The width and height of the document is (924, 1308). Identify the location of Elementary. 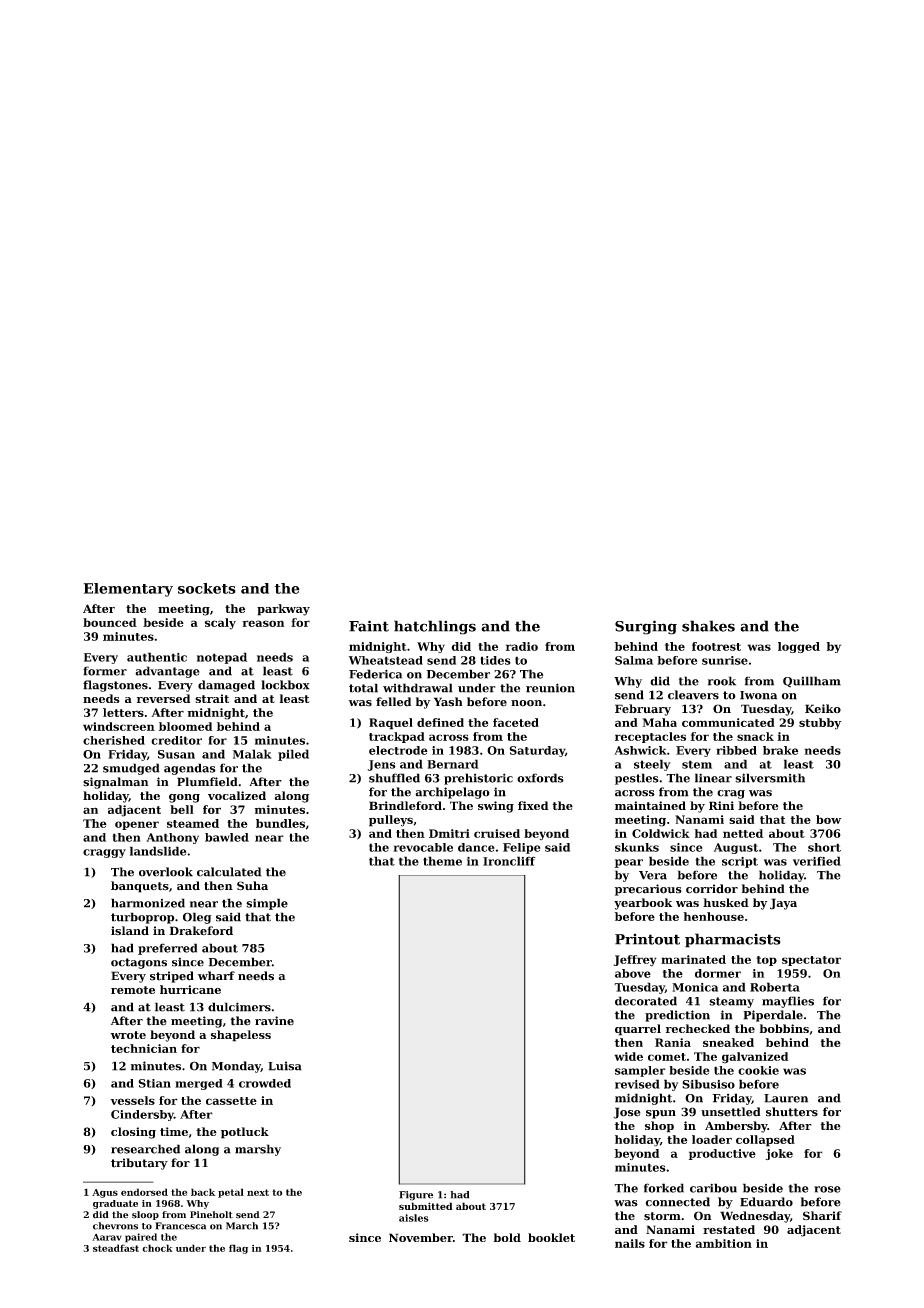
(128, 590).
